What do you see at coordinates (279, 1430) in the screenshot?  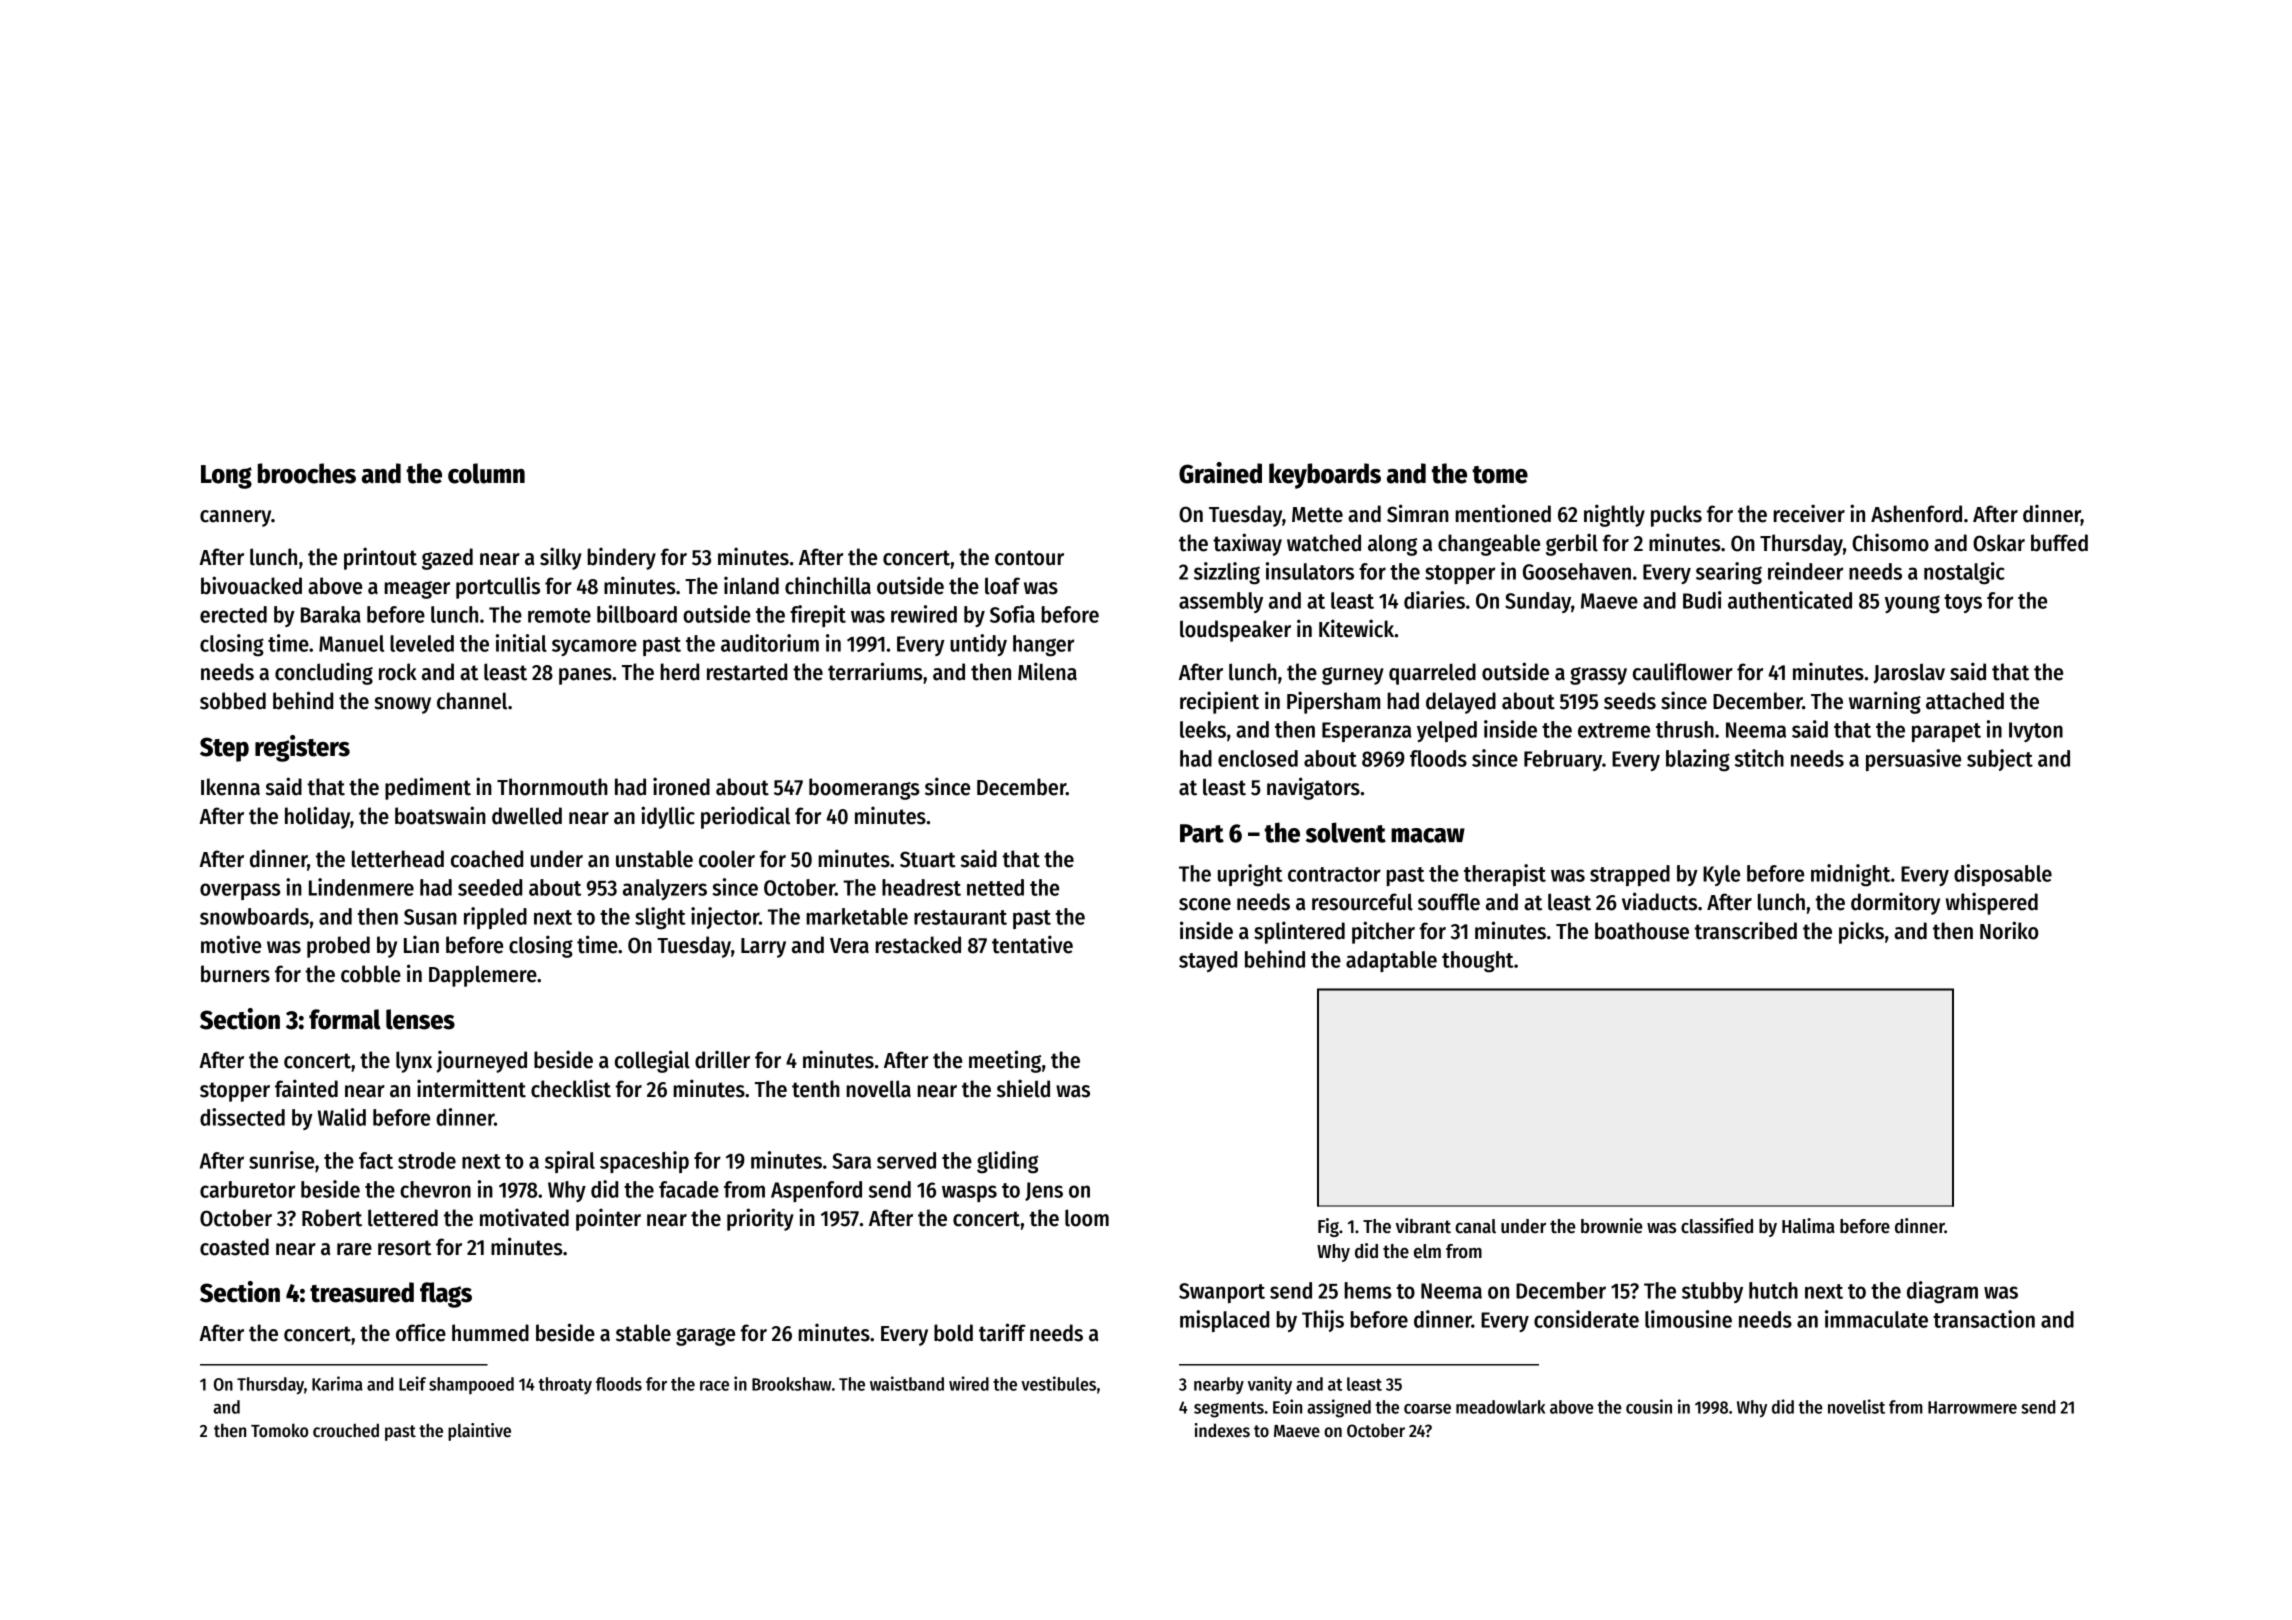 I see `Tomoko` at bounding box center [279, 1430].
